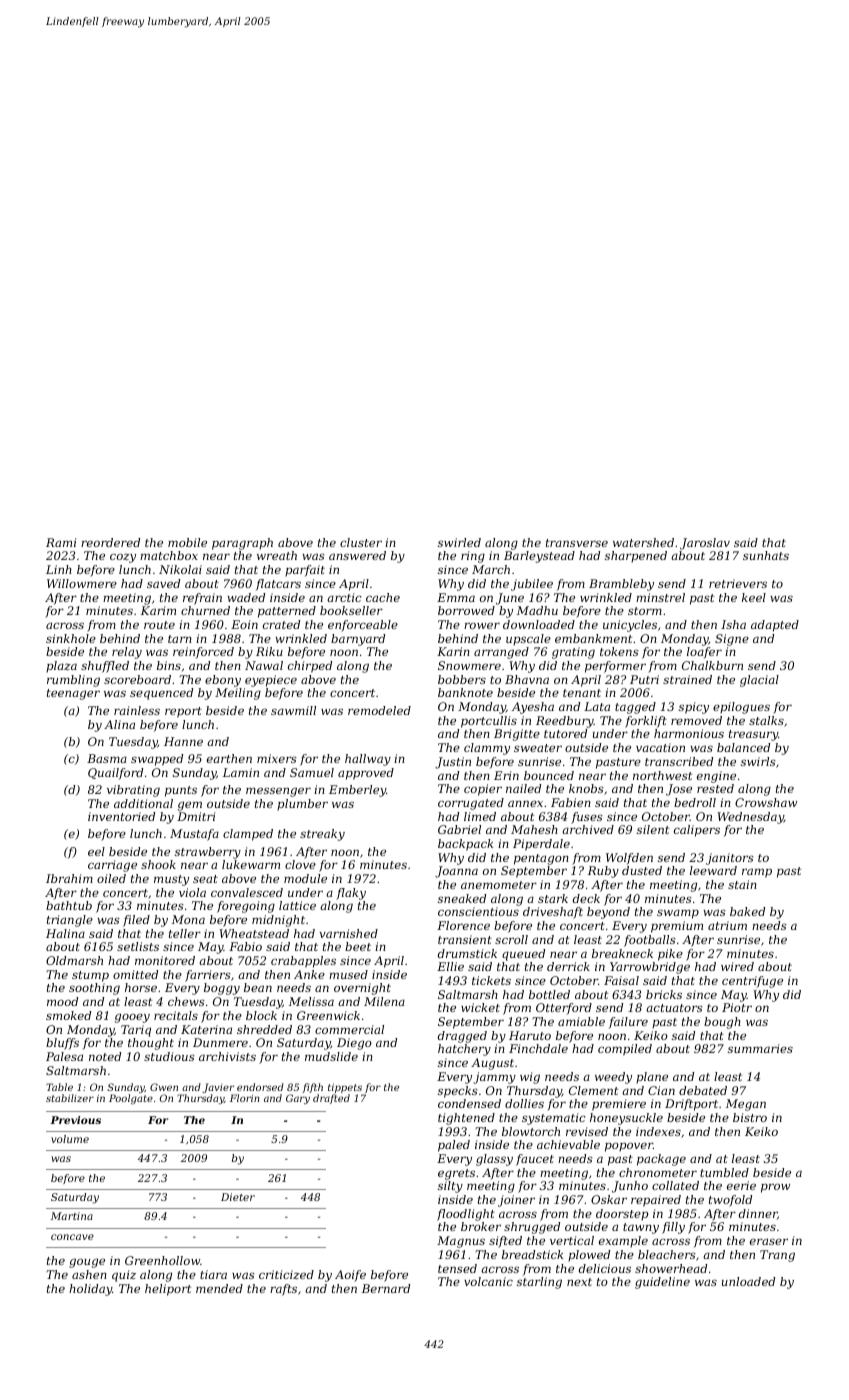 This screenshot has height=1400, width=849. What do you see at coordinates (286, 1274) in the screenshot?
I see `criticized` at bounding box center [286, 1274].
